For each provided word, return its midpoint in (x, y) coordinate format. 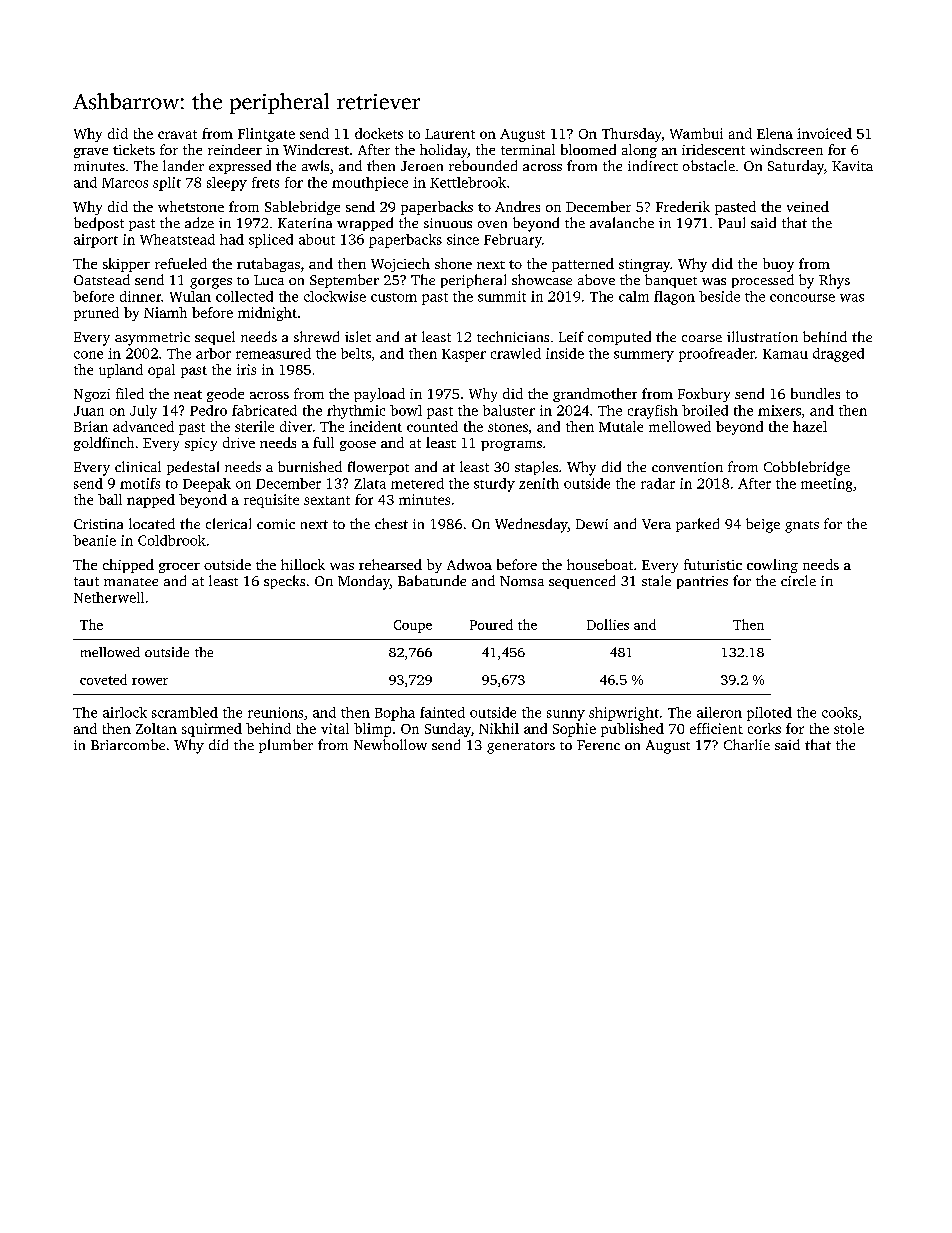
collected (244, 296)
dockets (379, 133)
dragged (838, 355)
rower (150, 681)
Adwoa (469, 564)
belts (356, 353)
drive (239, 442)
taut (86, 581)
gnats (802, 527)
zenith (539, 483)
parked (697, 525)
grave (91, 153)
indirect (653, 165)
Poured (491, 624)
